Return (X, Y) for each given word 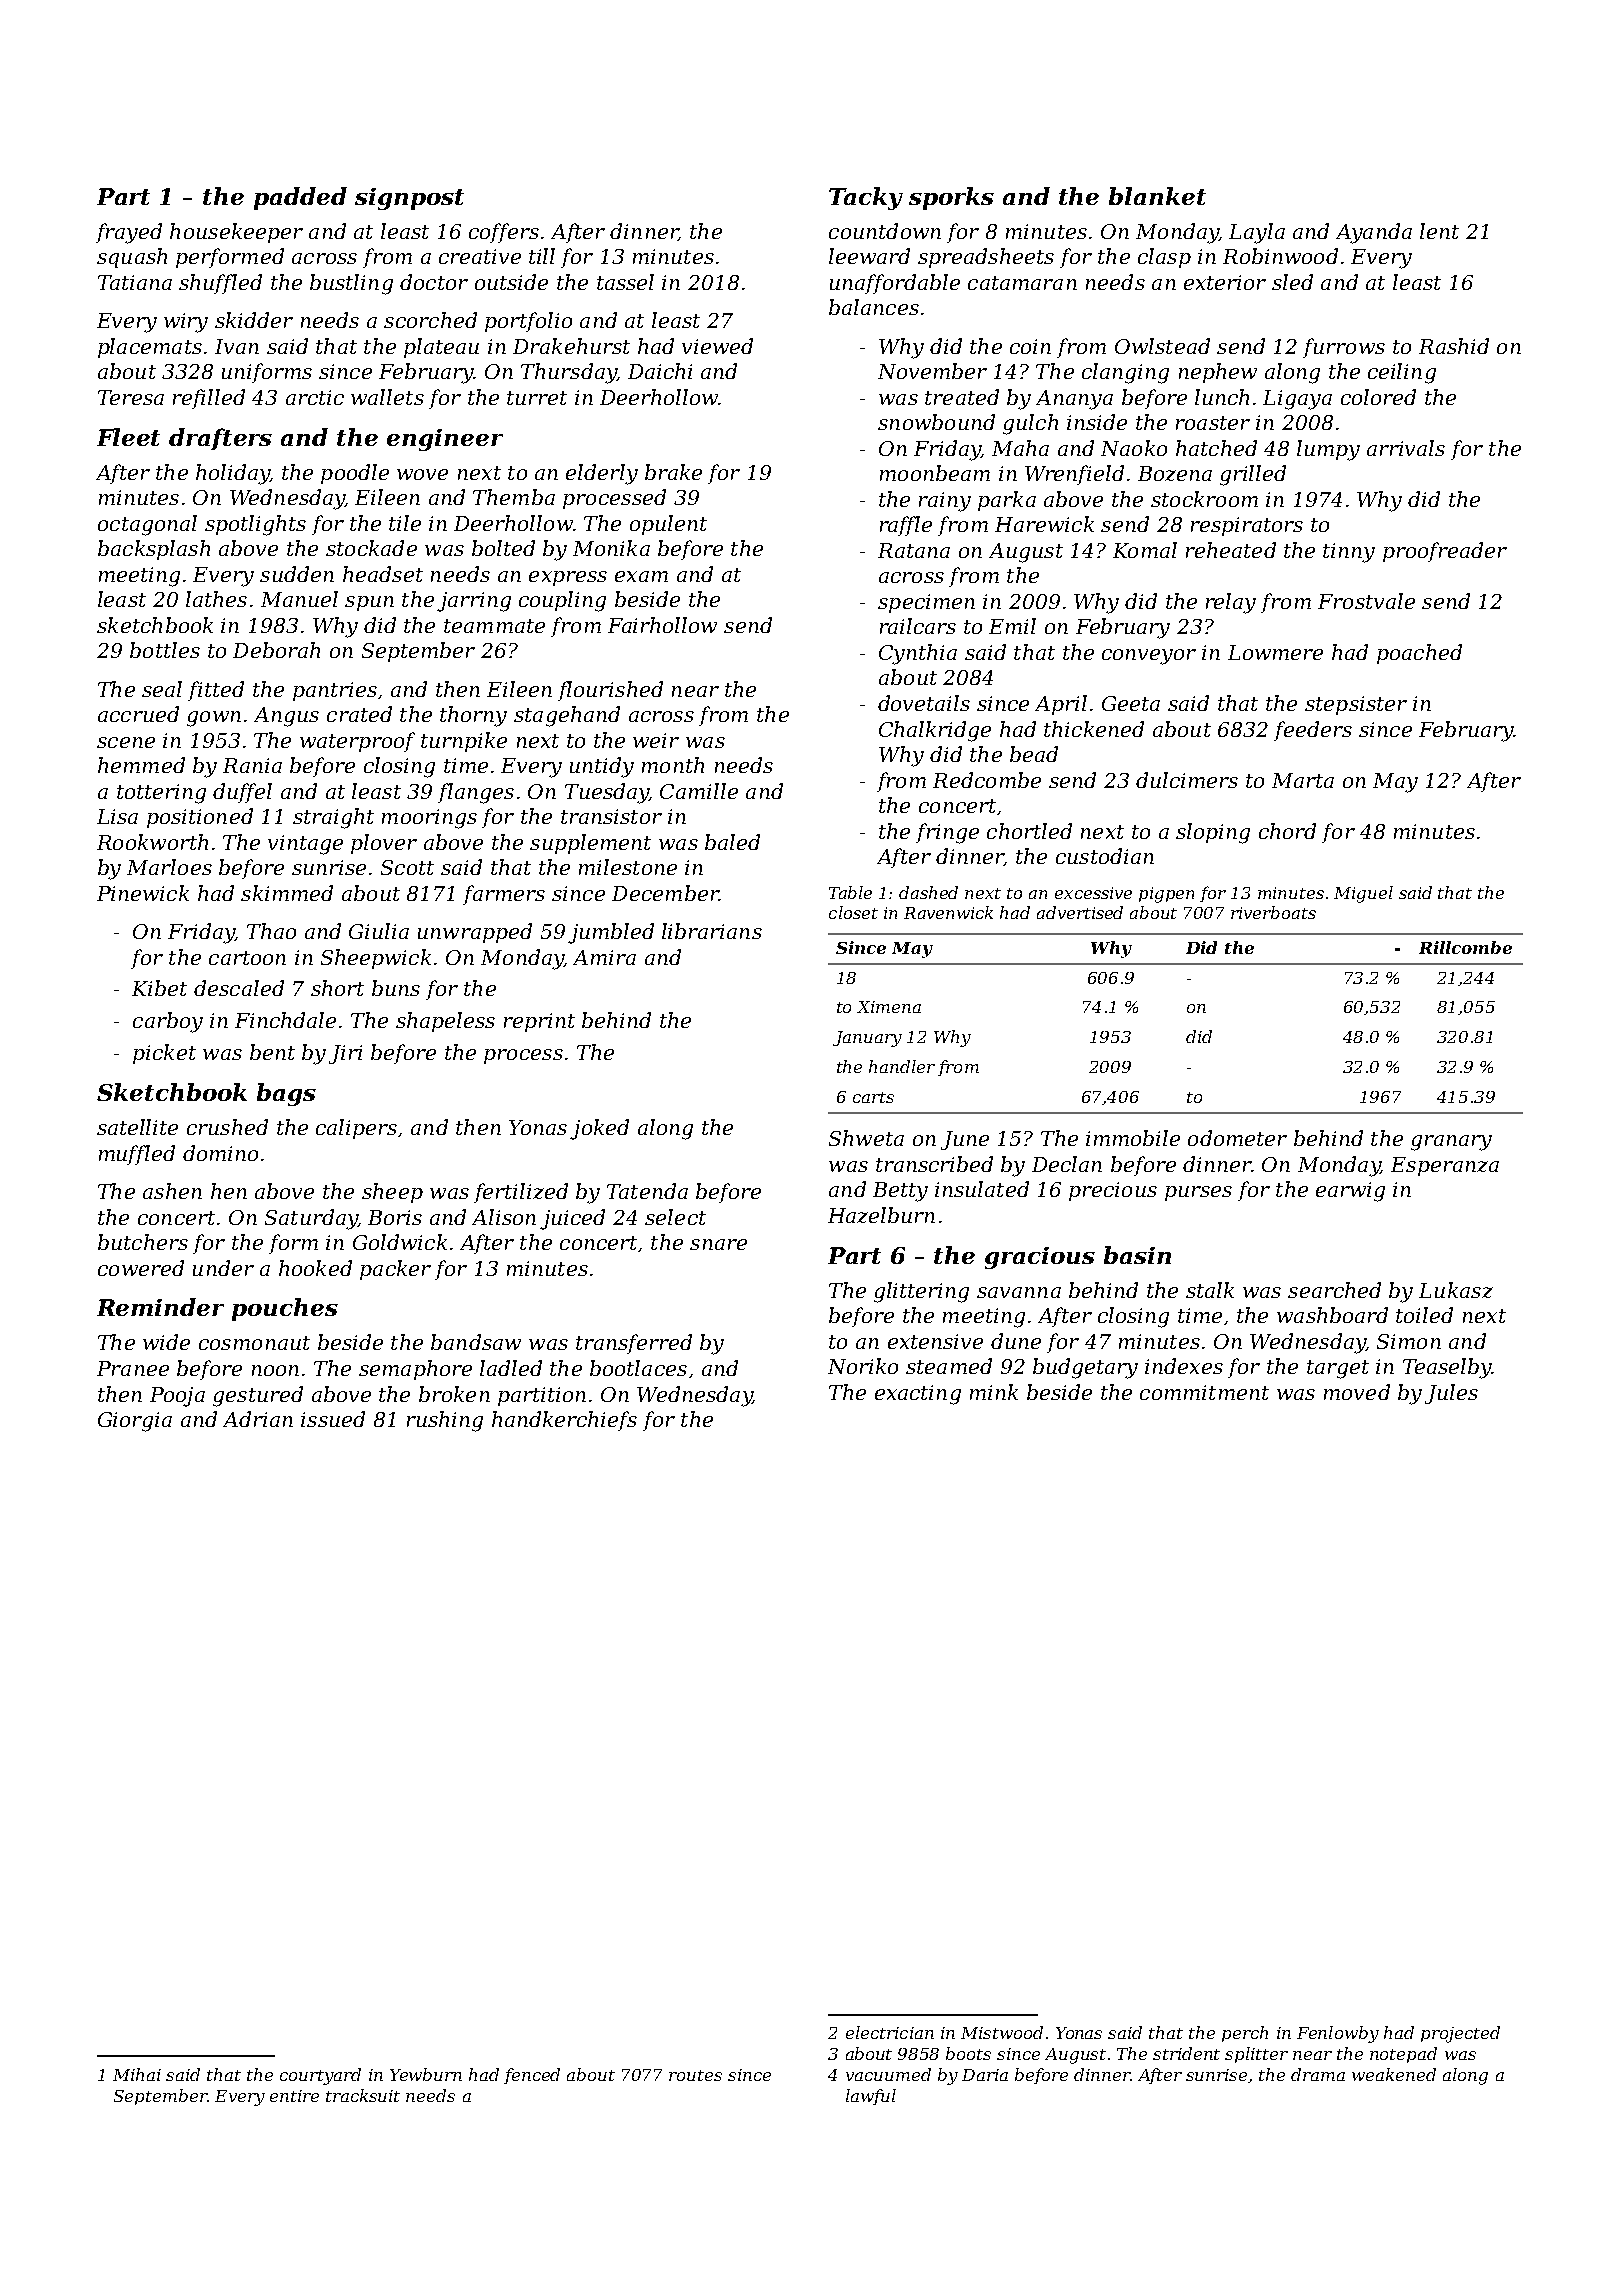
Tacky (866, 198)
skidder (254, 320)
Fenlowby (1338, 2034)
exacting (918, 1395)
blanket (1157, 196)
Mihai (137, 2074)
